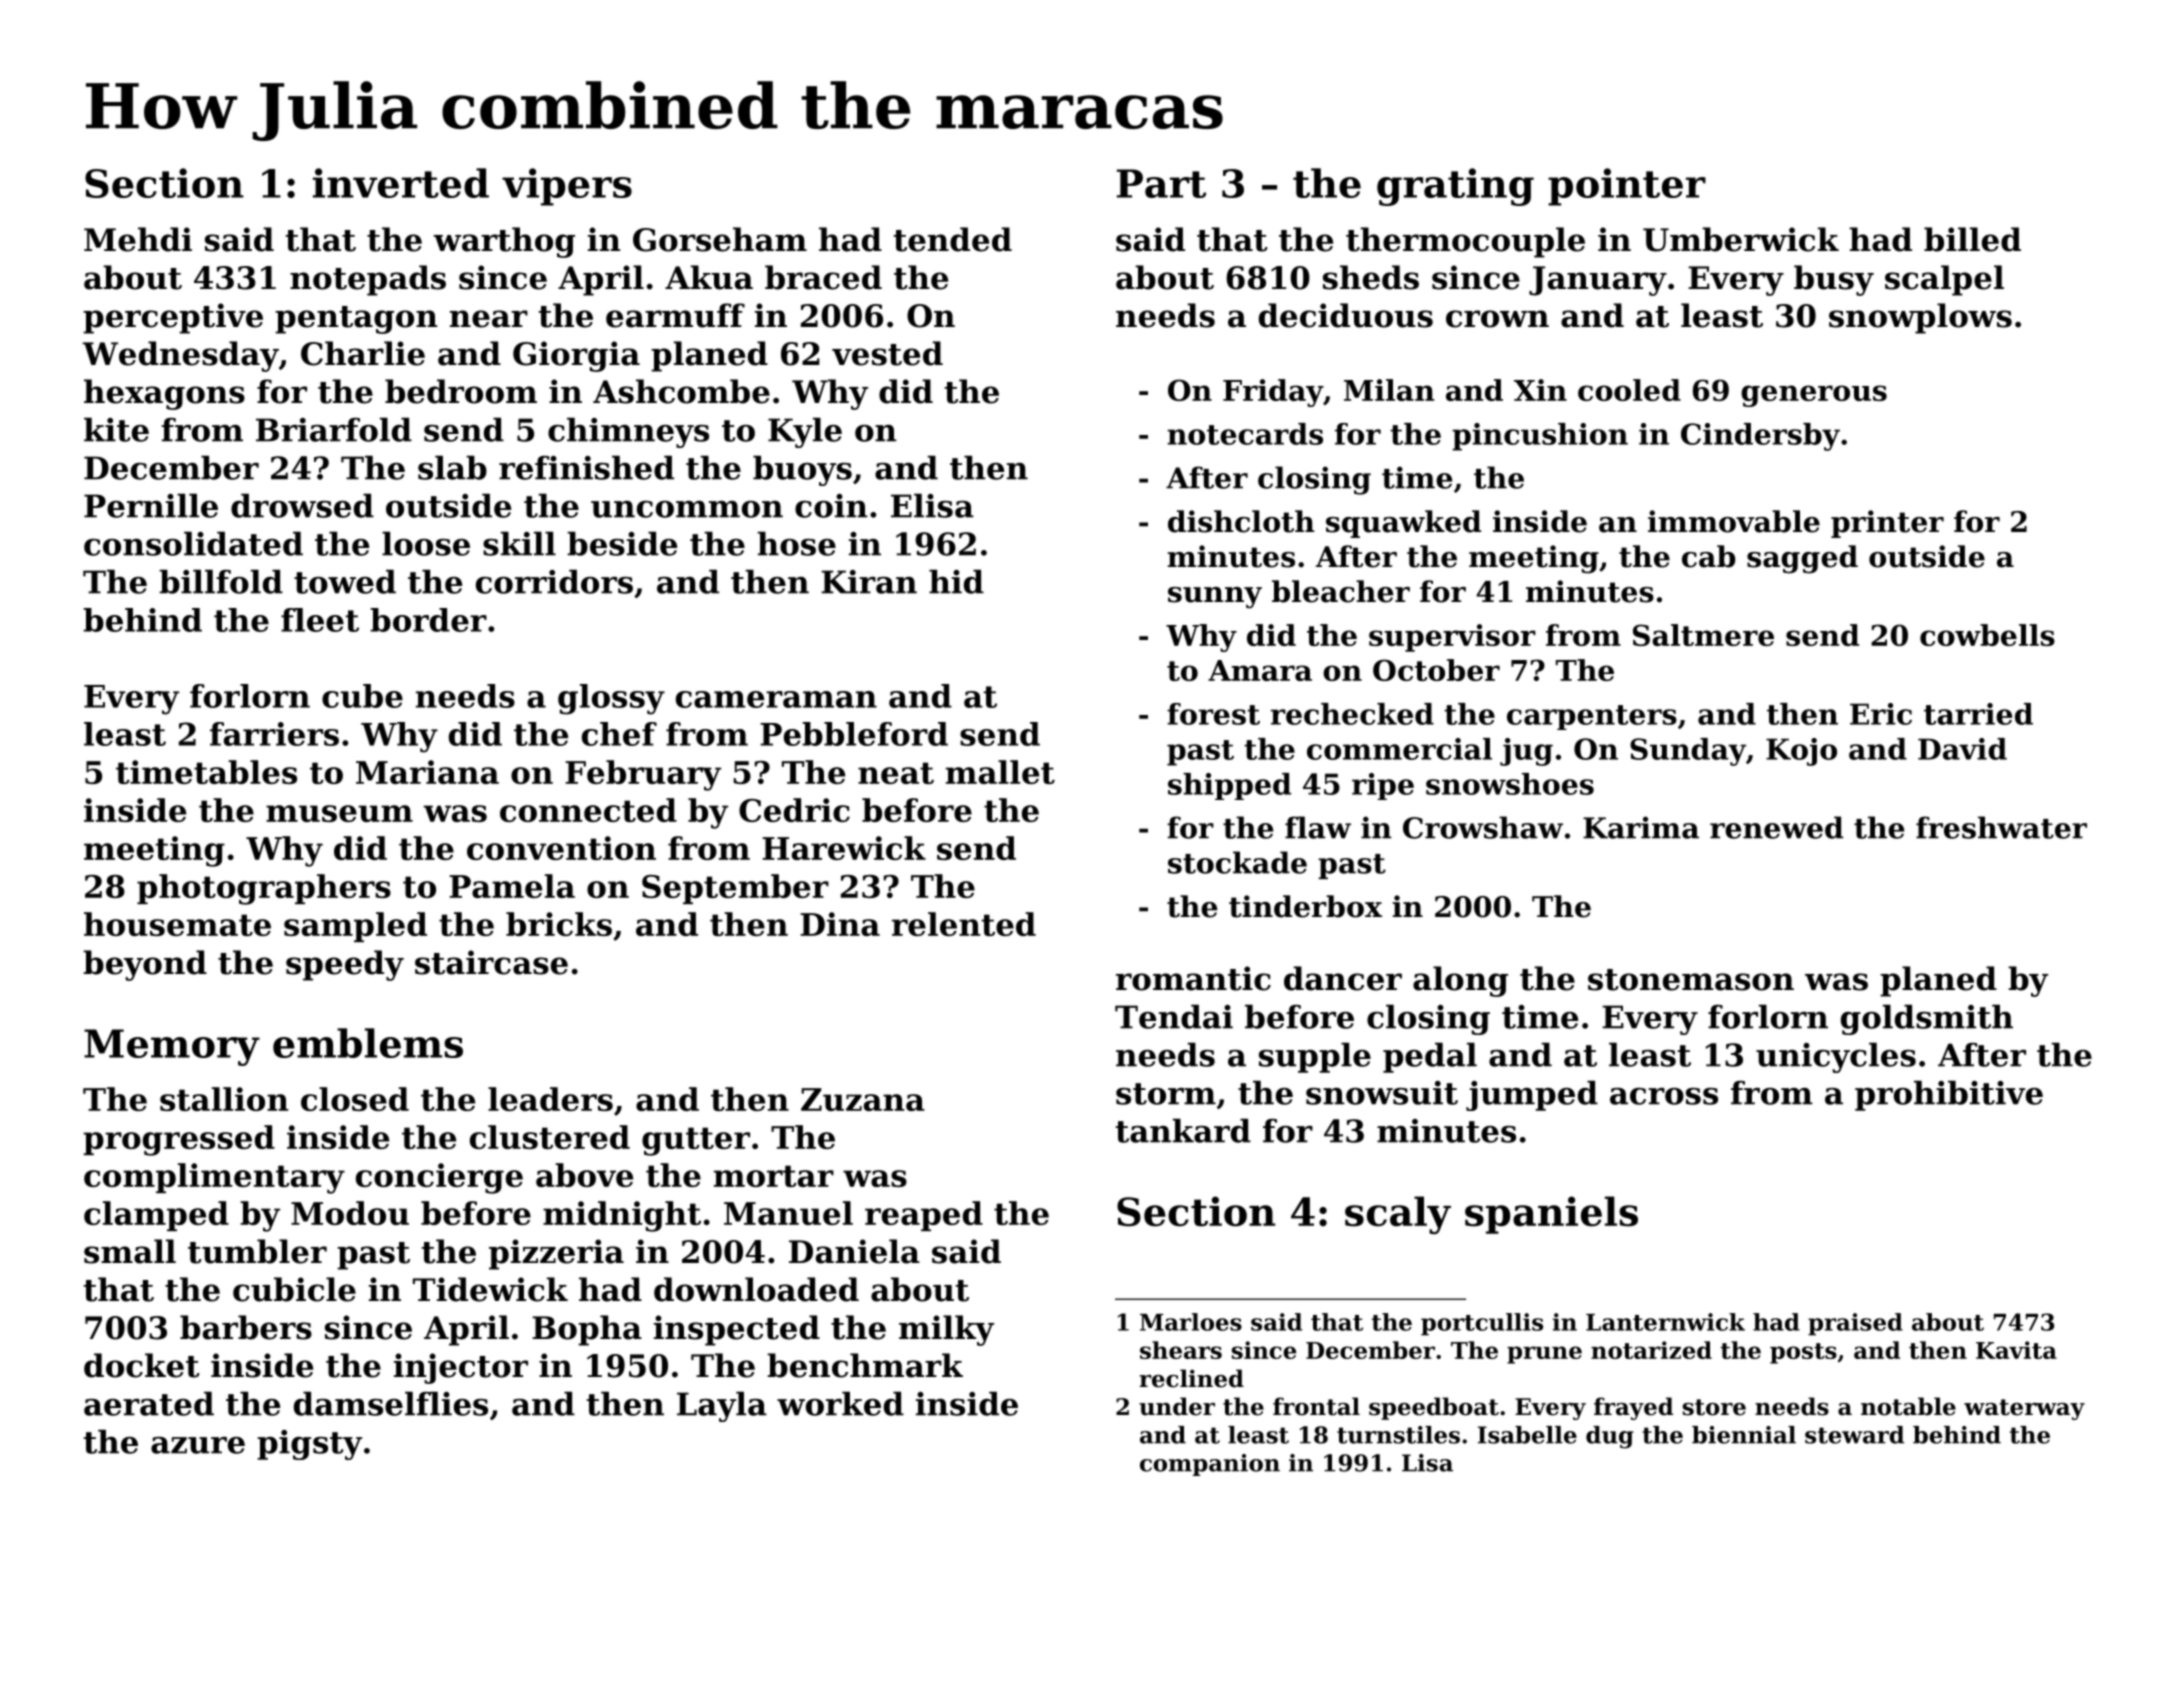  Describe the element at coordinates (1540, 437) in the screenshot. I see `pincushion` at that location.
